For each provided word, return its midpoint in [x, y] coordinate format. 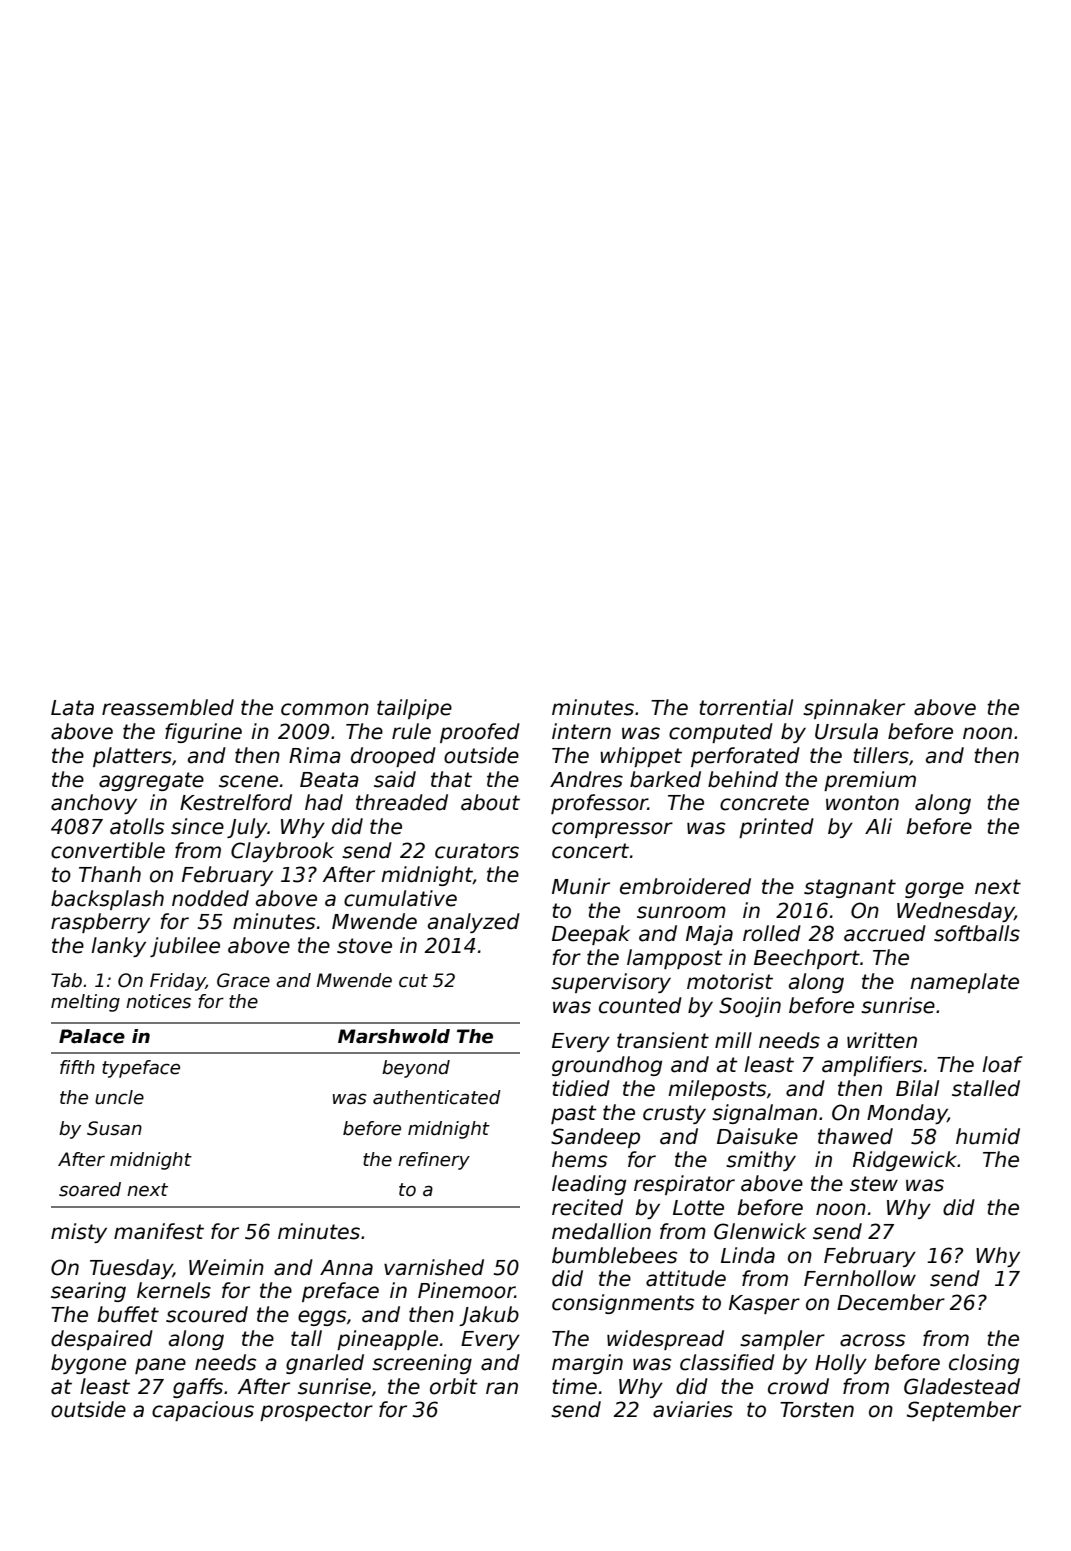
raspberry [100, 923]
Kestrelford [236, 802]
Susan [114, 1128]
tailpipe [414, 709]
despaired [102, 1340]
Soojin [750, 1007]
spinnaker [854, 709]
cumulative [400, 898]
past [574, 1114]
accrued [885, 933]
